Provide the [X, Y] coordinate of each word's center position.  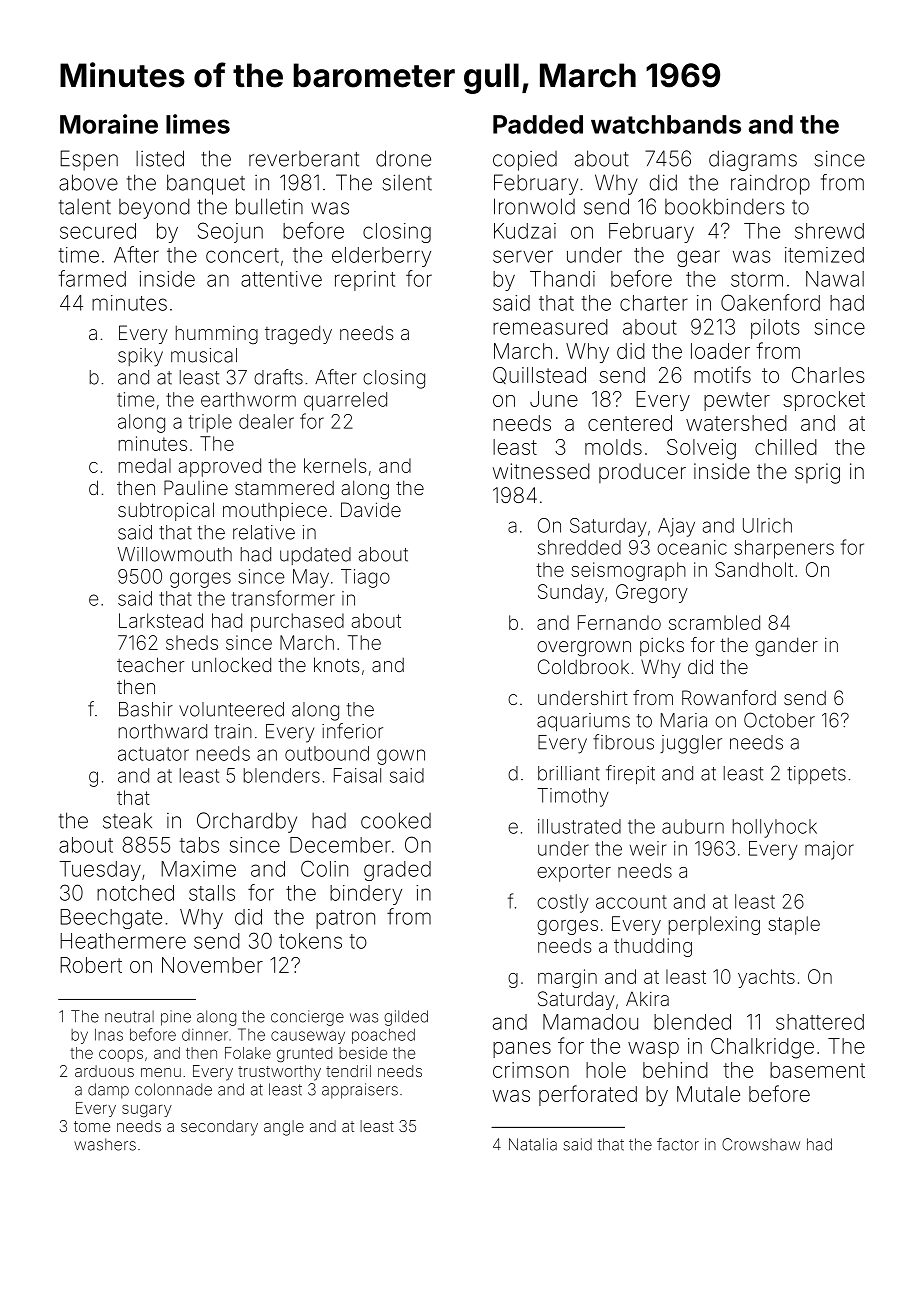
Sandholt [754, 569]
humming [217, 334]
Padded [538, 124]
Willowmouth [175, 554]
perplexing [714, 925]
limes [198, 124]
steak [127, 820]
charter [654, 303]
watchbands [666, 124]
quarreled [345, 401]
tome [92, 1126]
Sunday [571, 593]
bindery [366, 895]
